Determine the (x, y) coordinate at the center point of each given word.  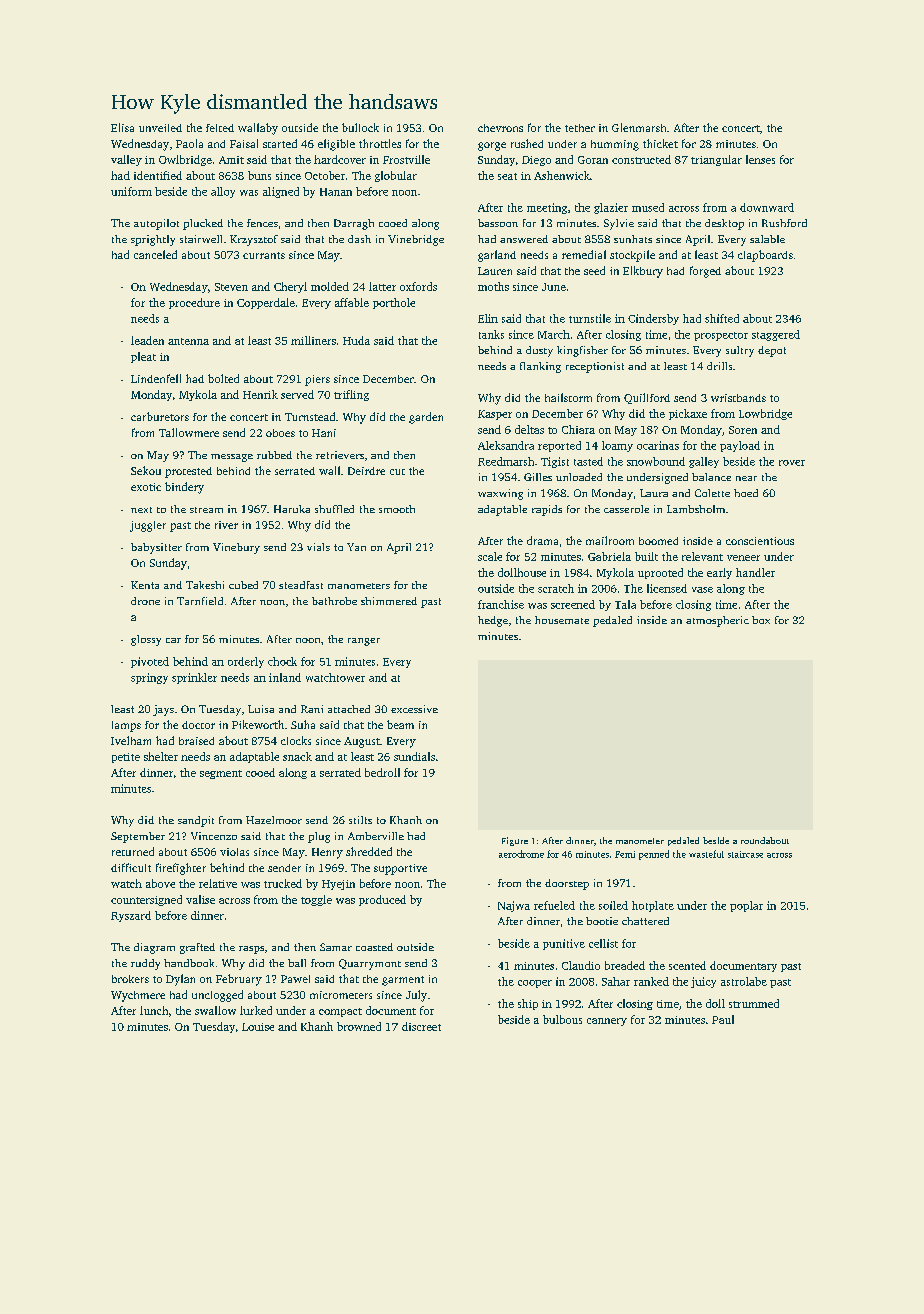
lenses (760, 159)
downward (767, 207)
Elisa (122, 127)
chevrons (500, 128)
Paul (723, 1019)
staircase (745, 854)
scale (490, 556)
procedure (194, 303)
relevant (702, 556)
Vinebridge (416, 240)
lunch (154, 1010)
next (141, 510)
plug (319, 837)
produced (382, 900)
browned (359, 1026)
